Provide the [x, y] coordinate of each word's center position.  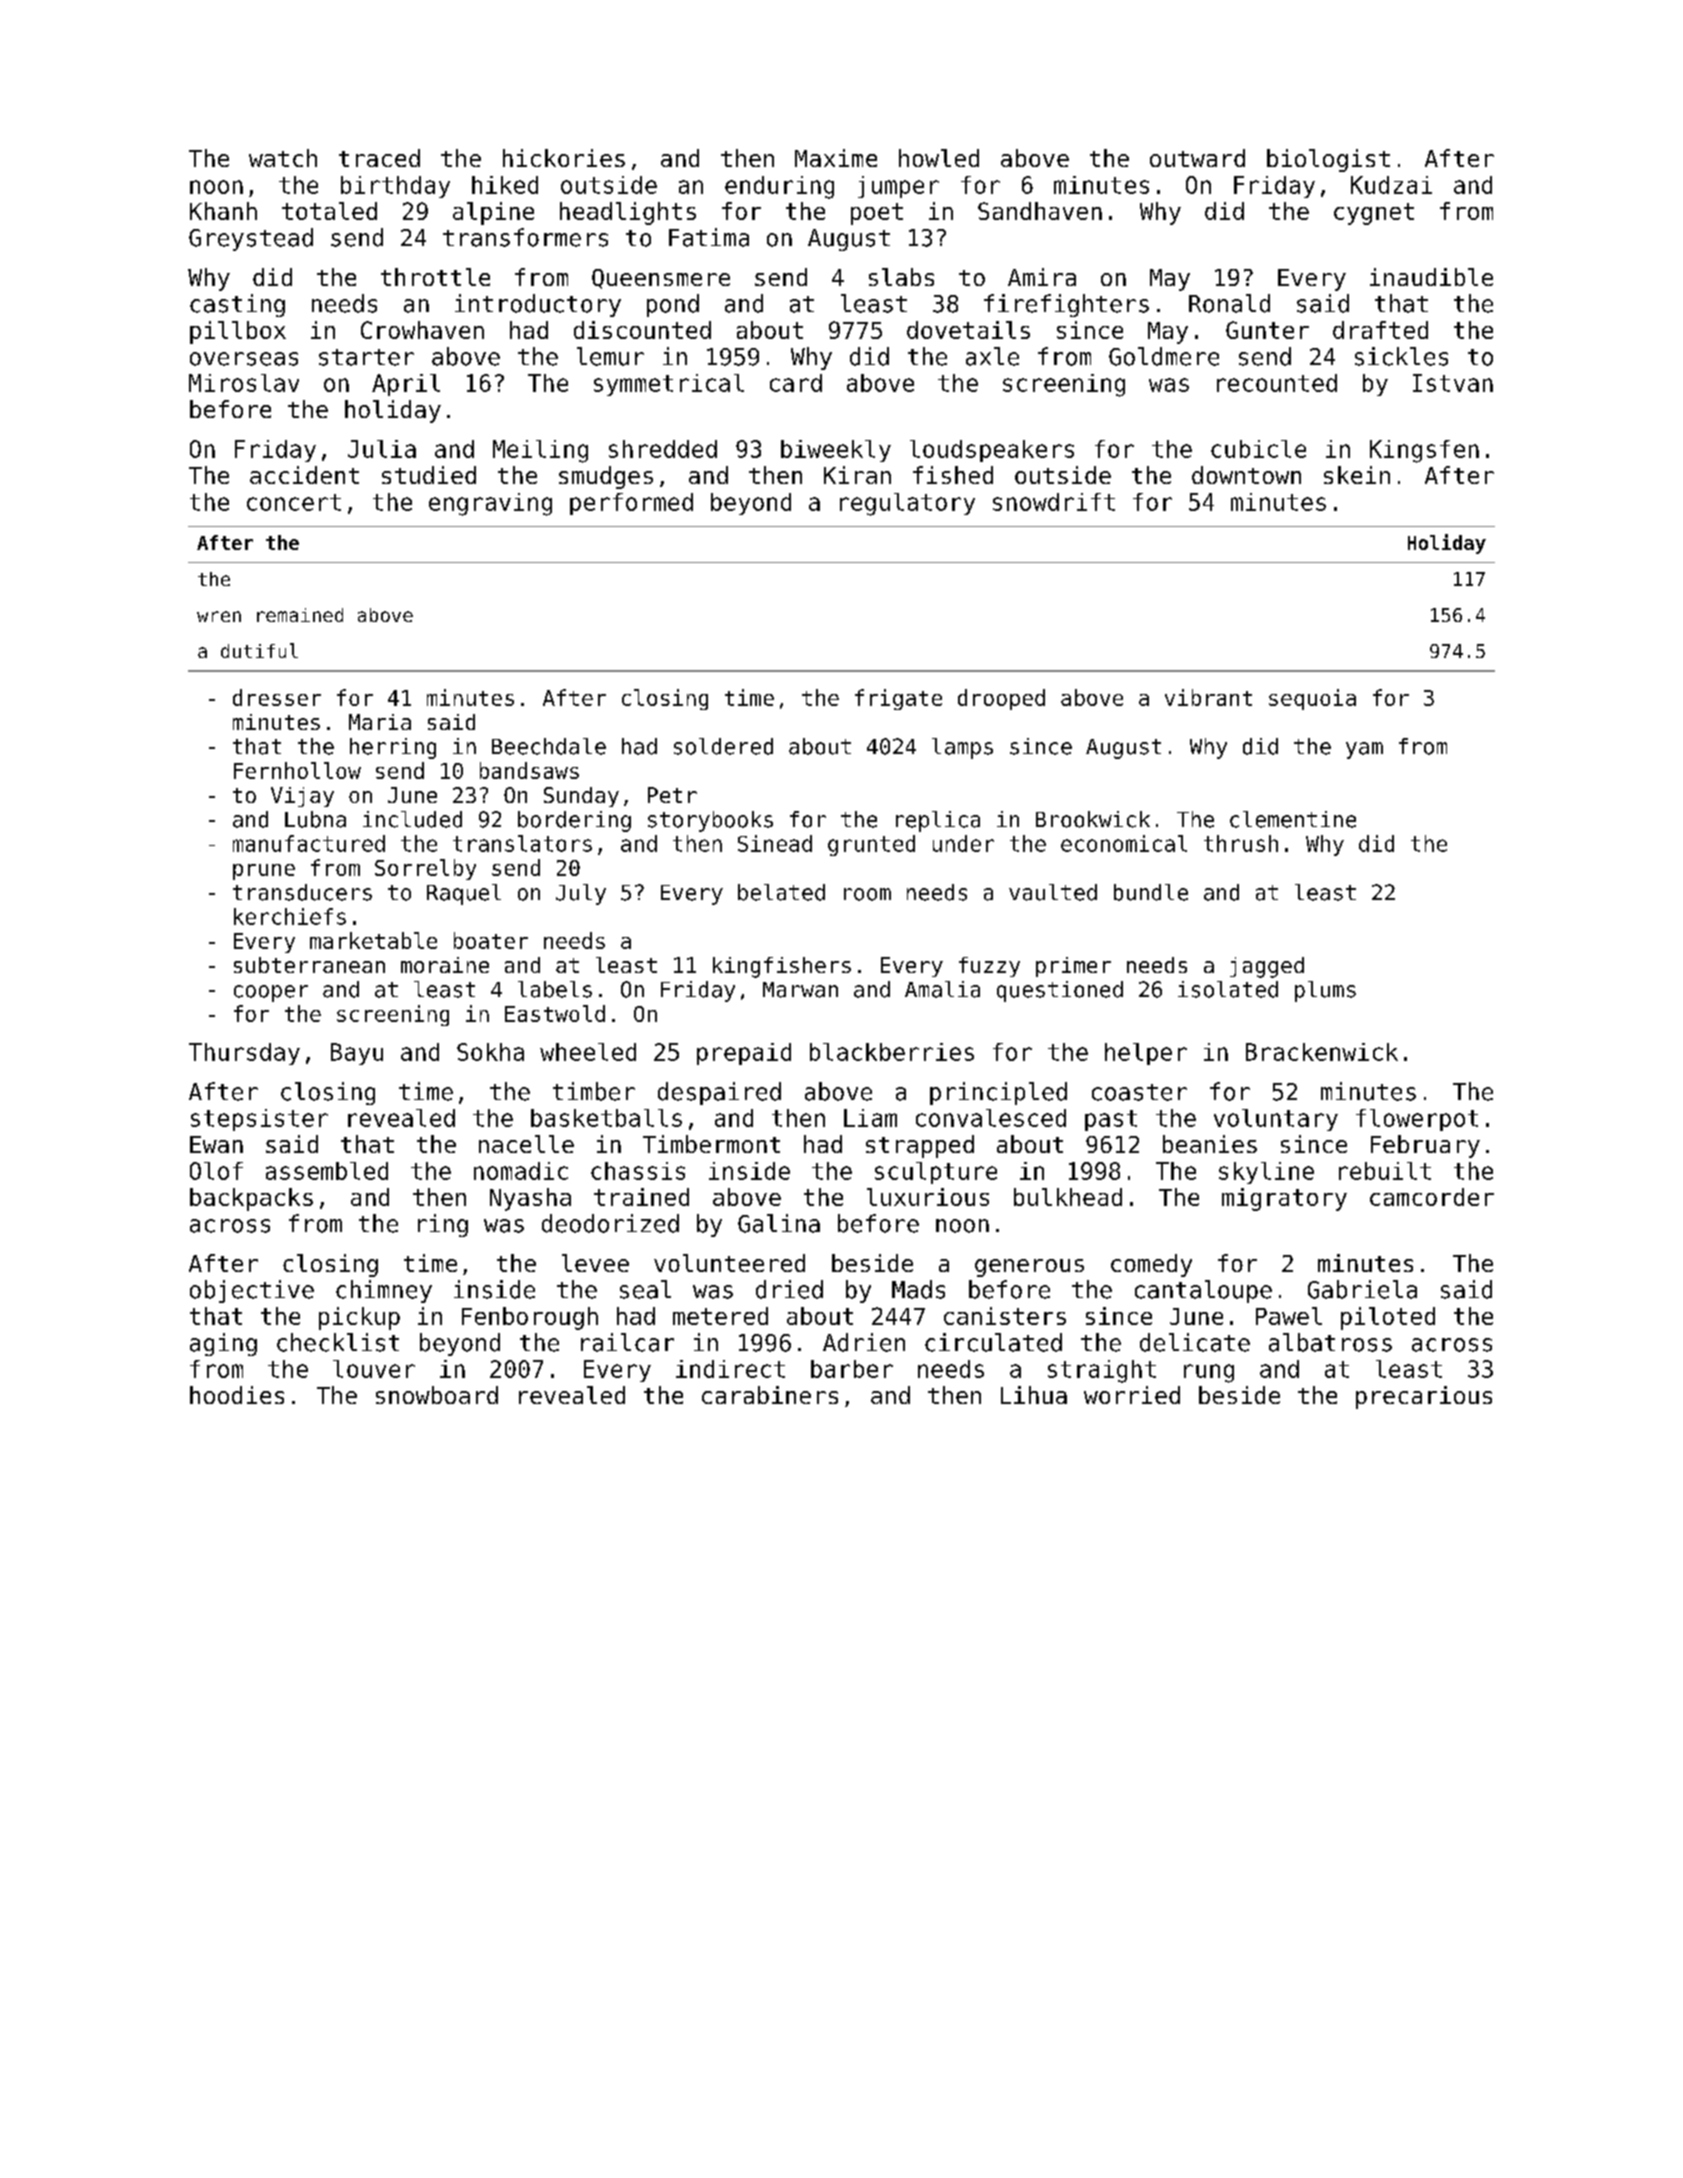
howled [939, 158]
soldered [723, 746]
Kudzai [1391, 185]
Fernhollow [297, 770]
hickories [564, 158]
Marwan [800, 990]
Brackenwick [1322, 1052]
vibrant [1208, 697]
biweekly [836, 451]
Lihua [1034, 1395]
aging [223, 1344]
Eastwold [555, 1013]
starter [366, 357]
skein [1357, 475]
